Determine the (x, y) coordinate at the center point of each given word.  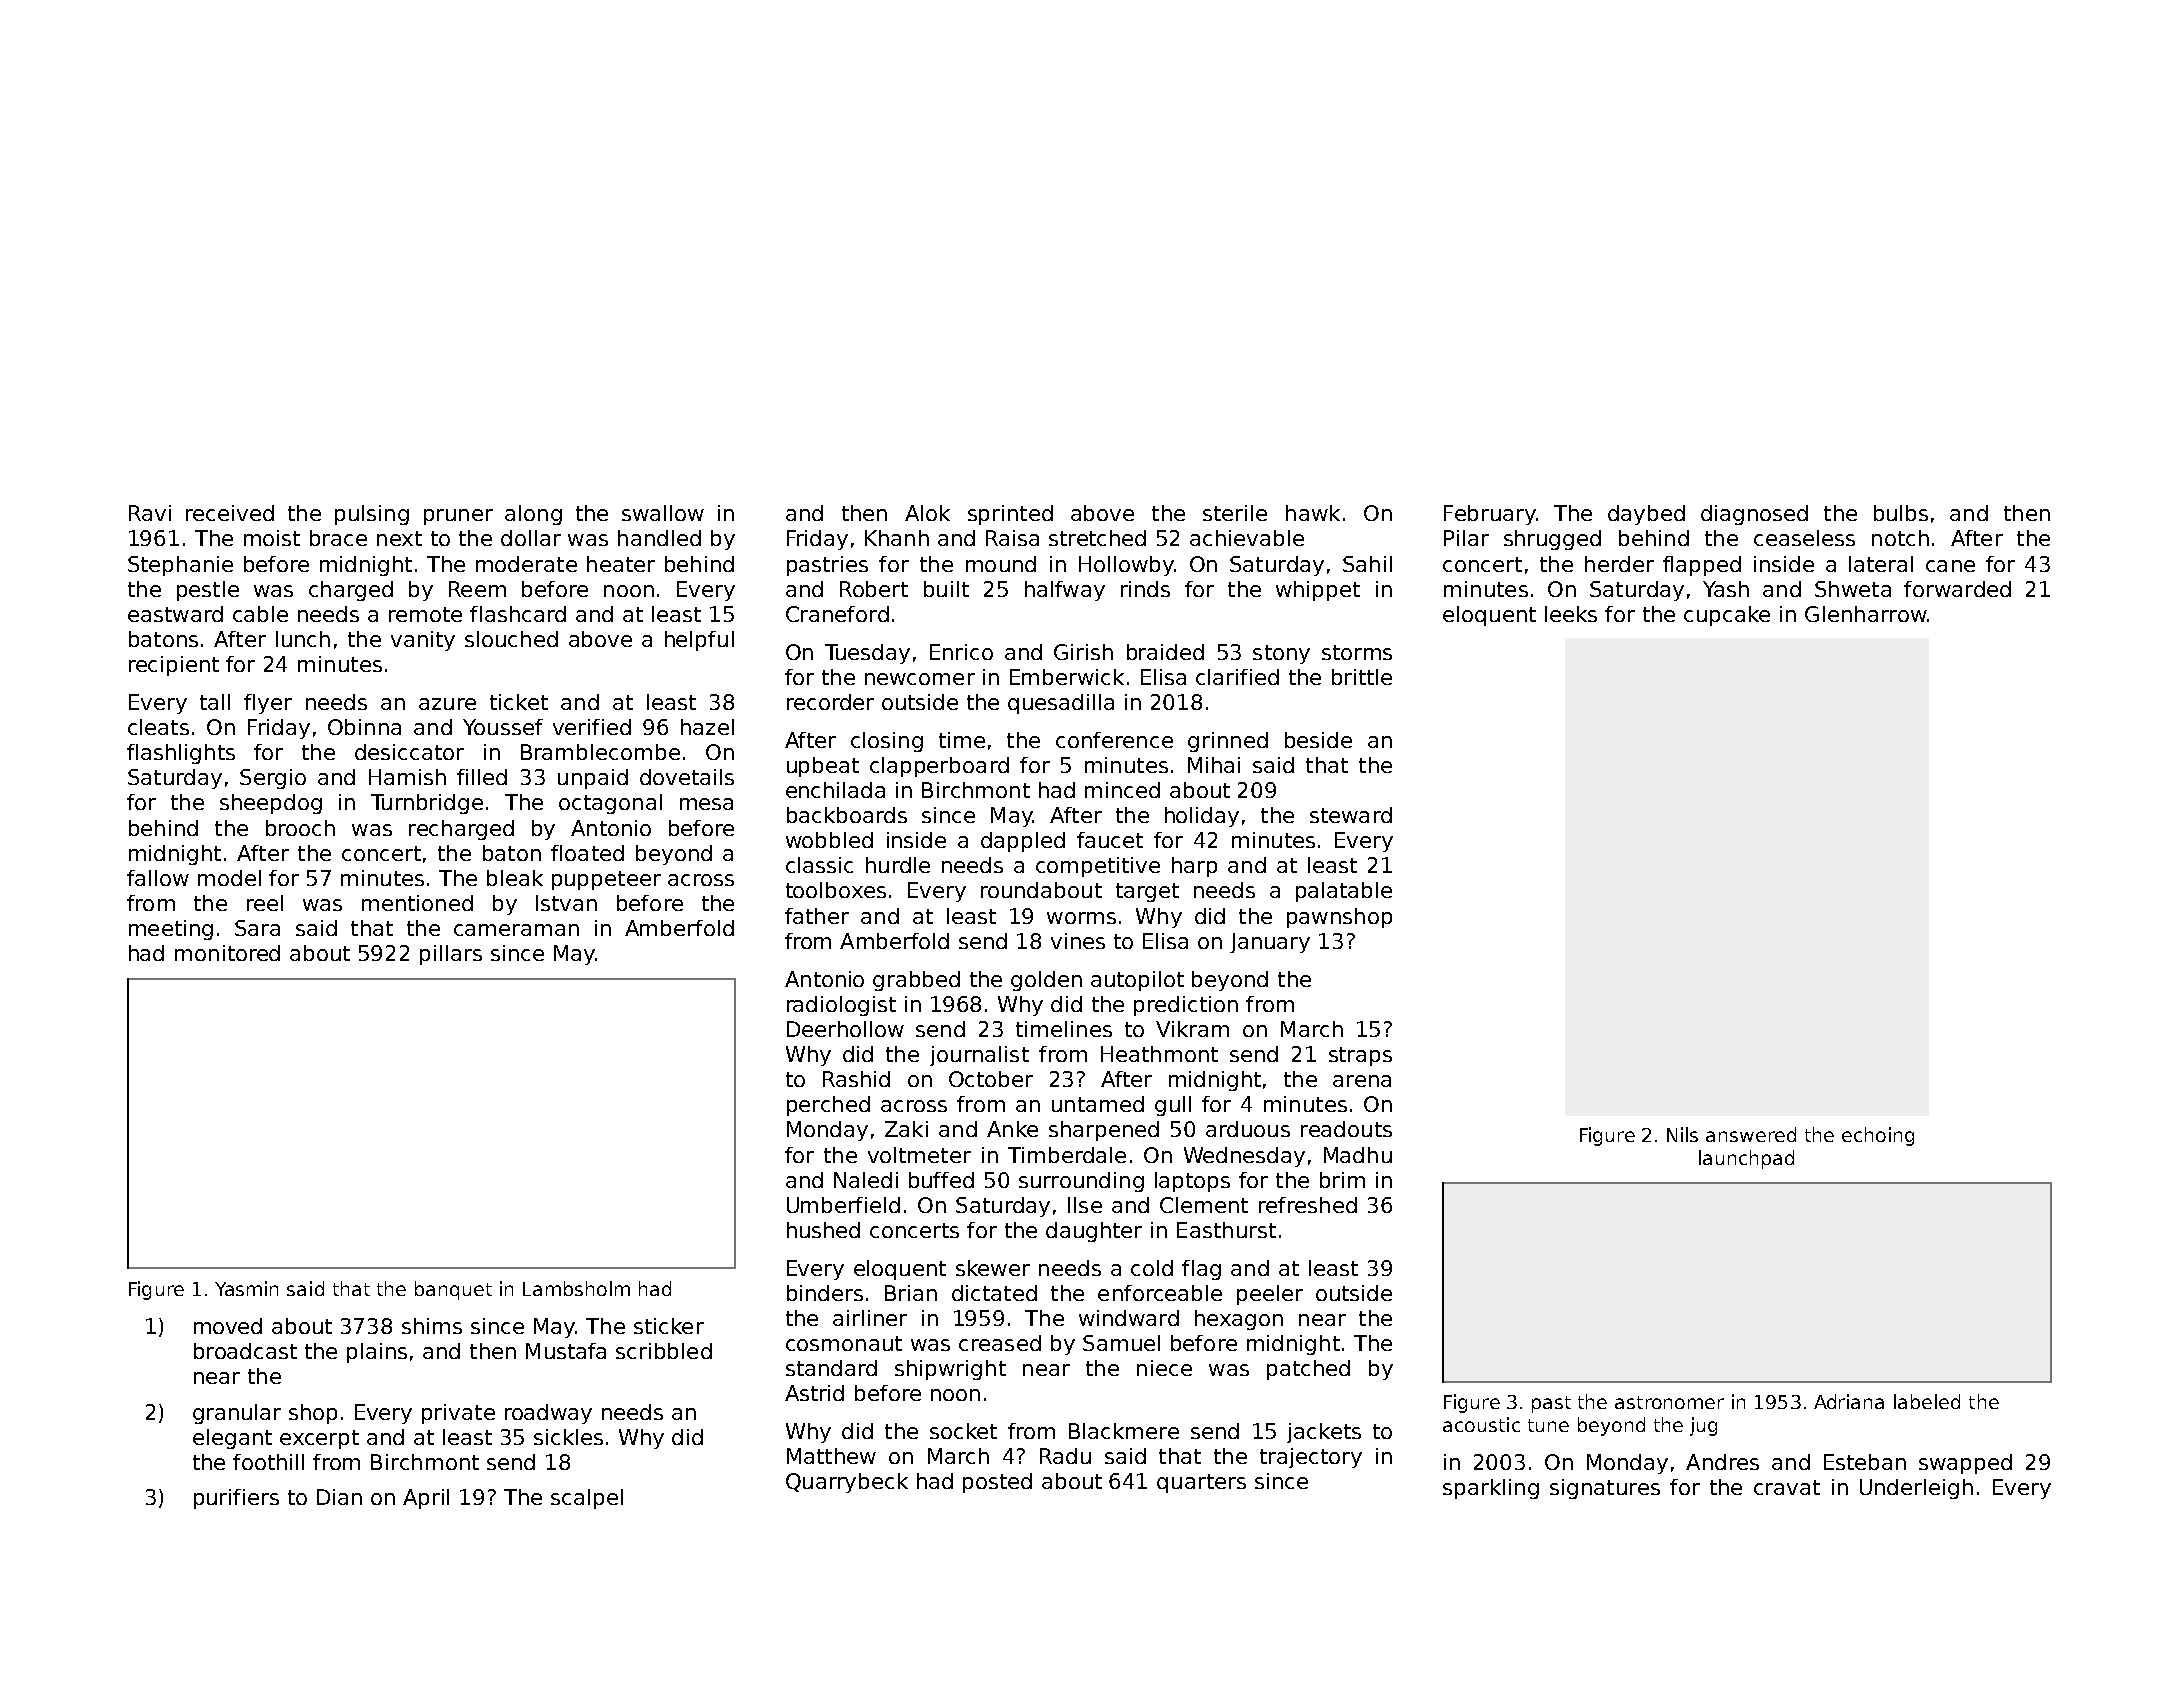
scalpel (587, 1499)
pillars (451, 955)
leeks (1571, 614)
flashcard (518, 614)
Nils (1682, 1134)
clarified (1237, 677)
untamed (1098, 1104)
